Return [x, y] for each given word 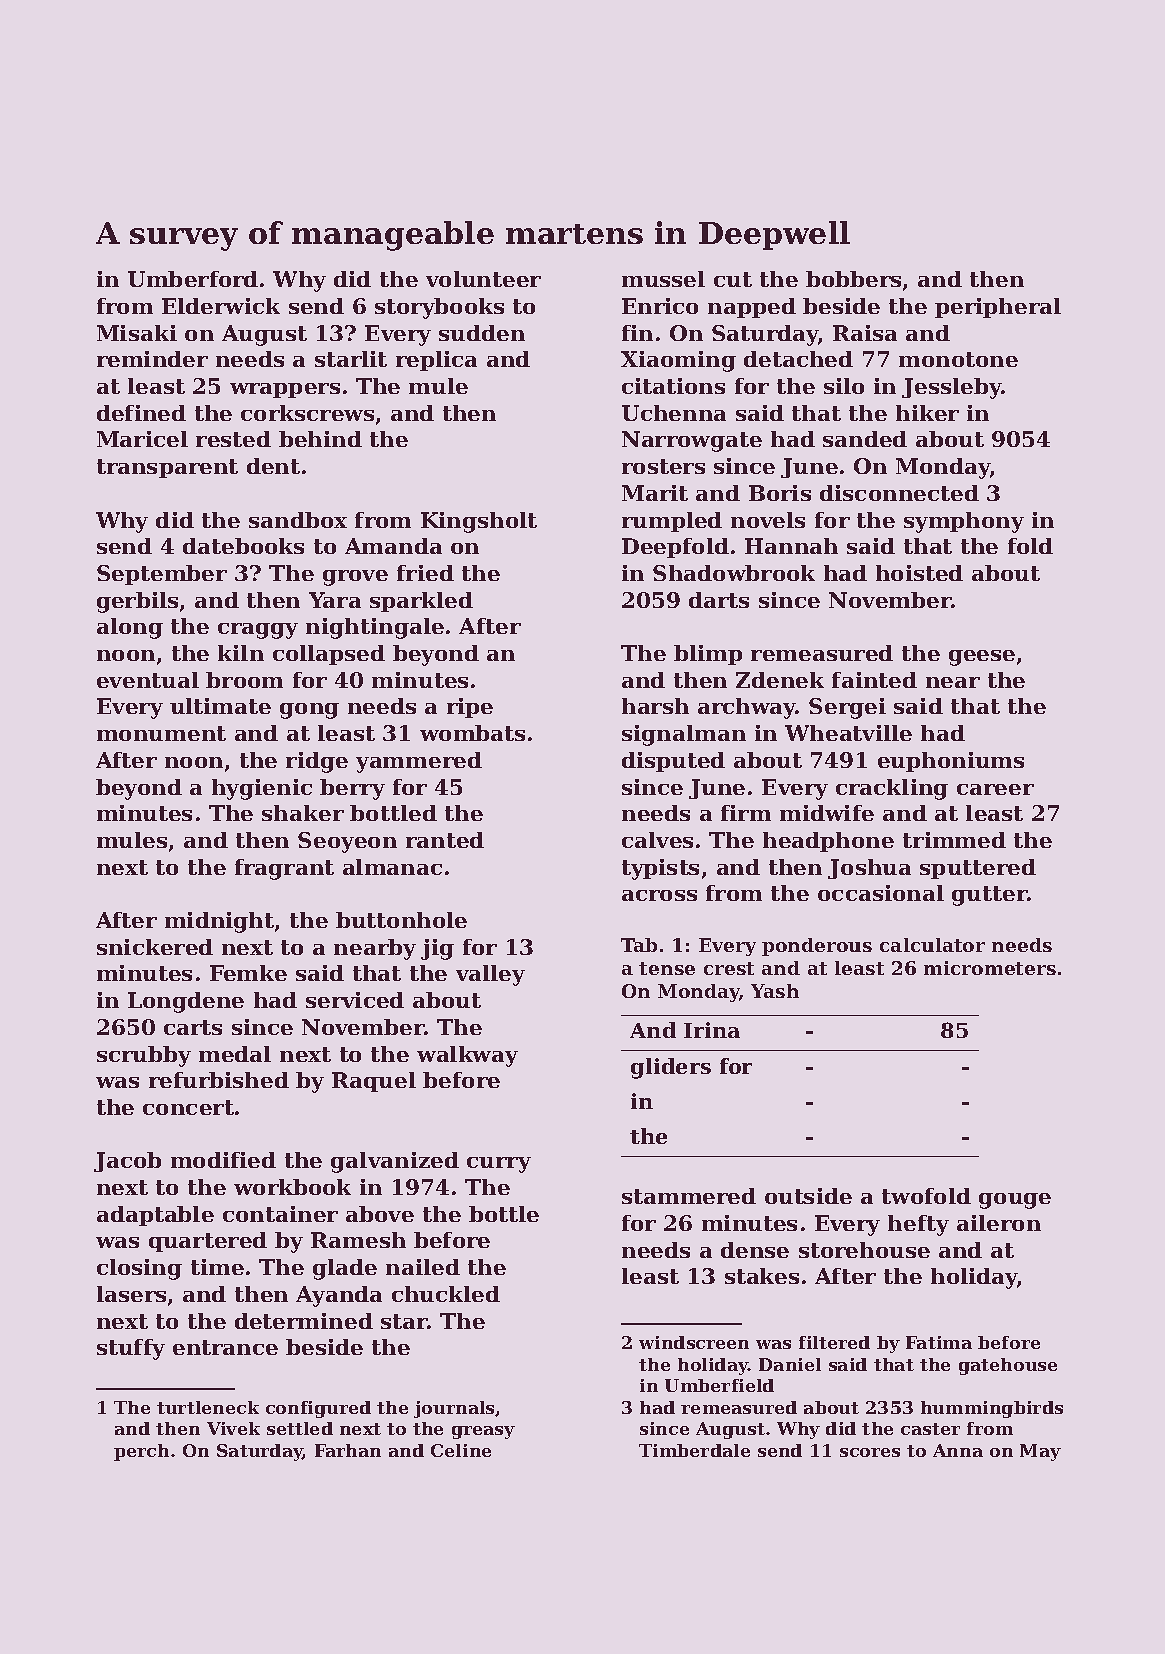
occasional [881, 893]
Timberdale [694, 1450]
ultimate [220, 706]
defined [141, 413]
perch [141, 1452]
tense [667, 968]
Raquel [374, 1082]
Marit [655, 493]
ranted [445, 840]
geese [982, 658]
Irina [712, 1030]
